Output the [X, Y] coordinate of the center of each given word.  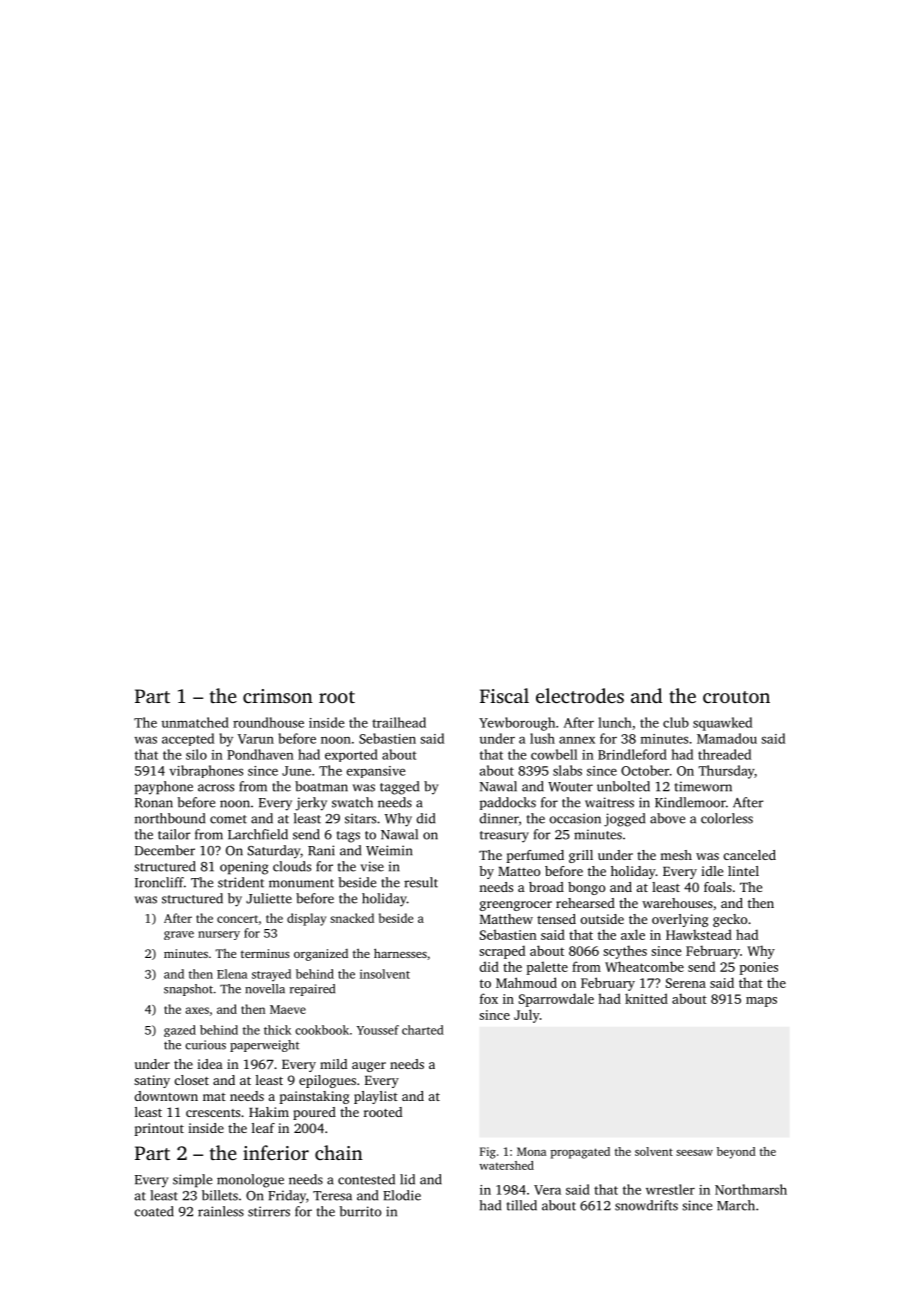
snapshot [188, 990]
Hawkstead [699, 934]
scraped [502, 952]
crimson [278, 696]
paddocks [508, 803]
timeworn [703, 786]
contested [366, 1179]
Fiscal [504, 695]
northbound [170, 818]
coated [154, 1211]
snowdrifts [646, 1205]
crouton [736, 697]
